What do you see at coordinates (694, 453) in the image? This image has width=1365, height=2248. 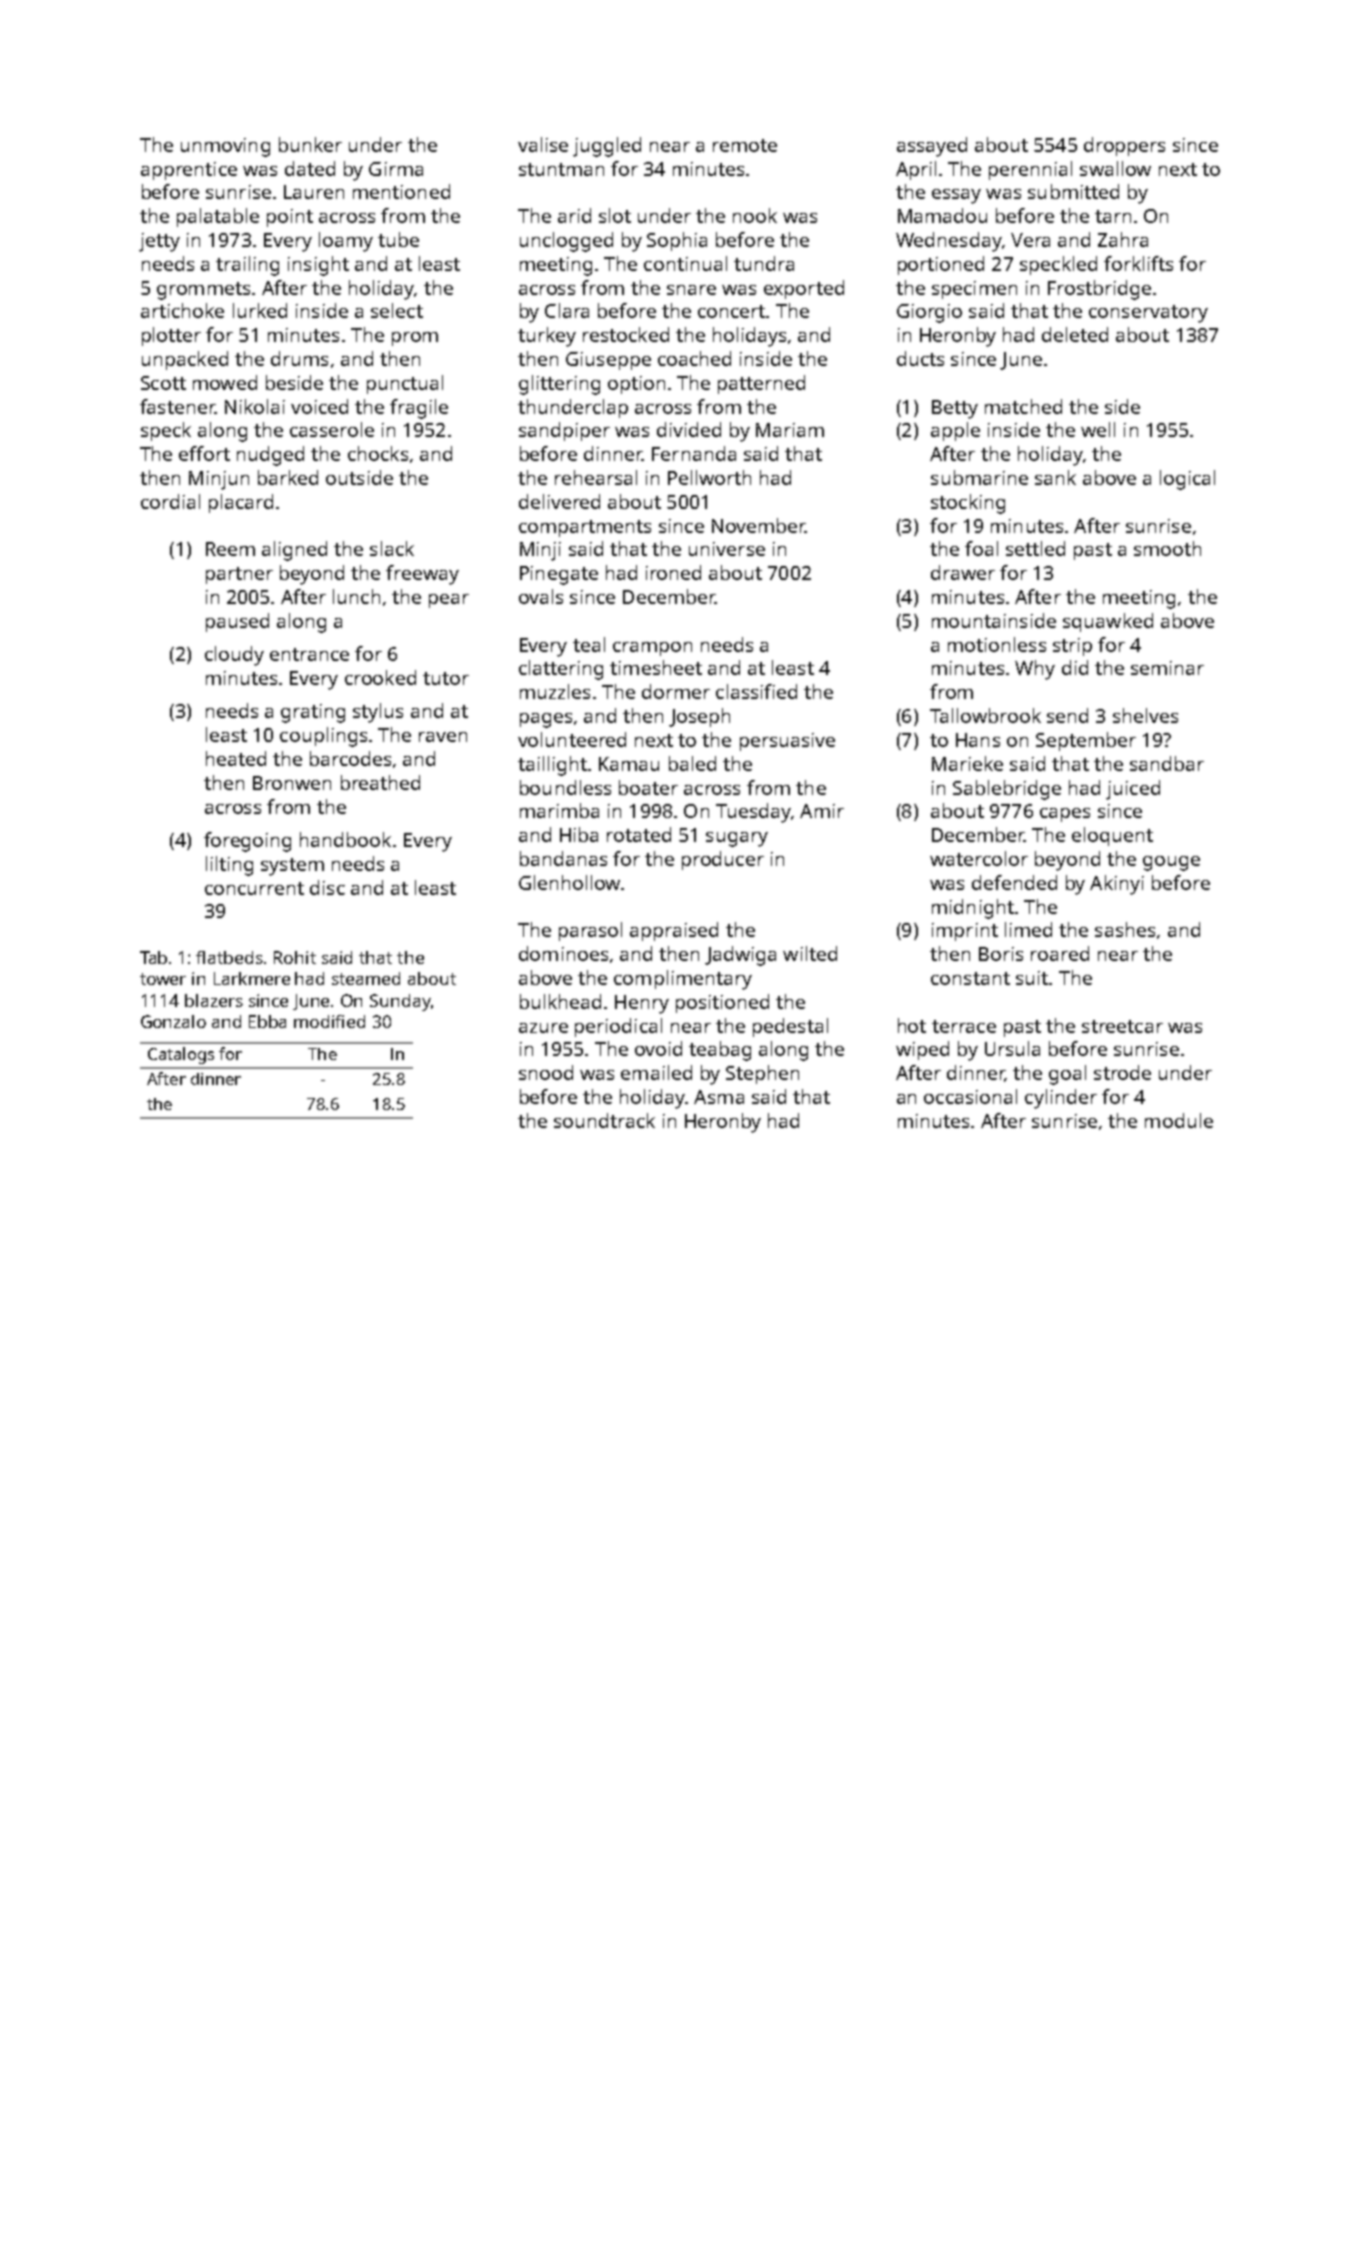 I see `Fernanda` at bounding box center [694, 453].
